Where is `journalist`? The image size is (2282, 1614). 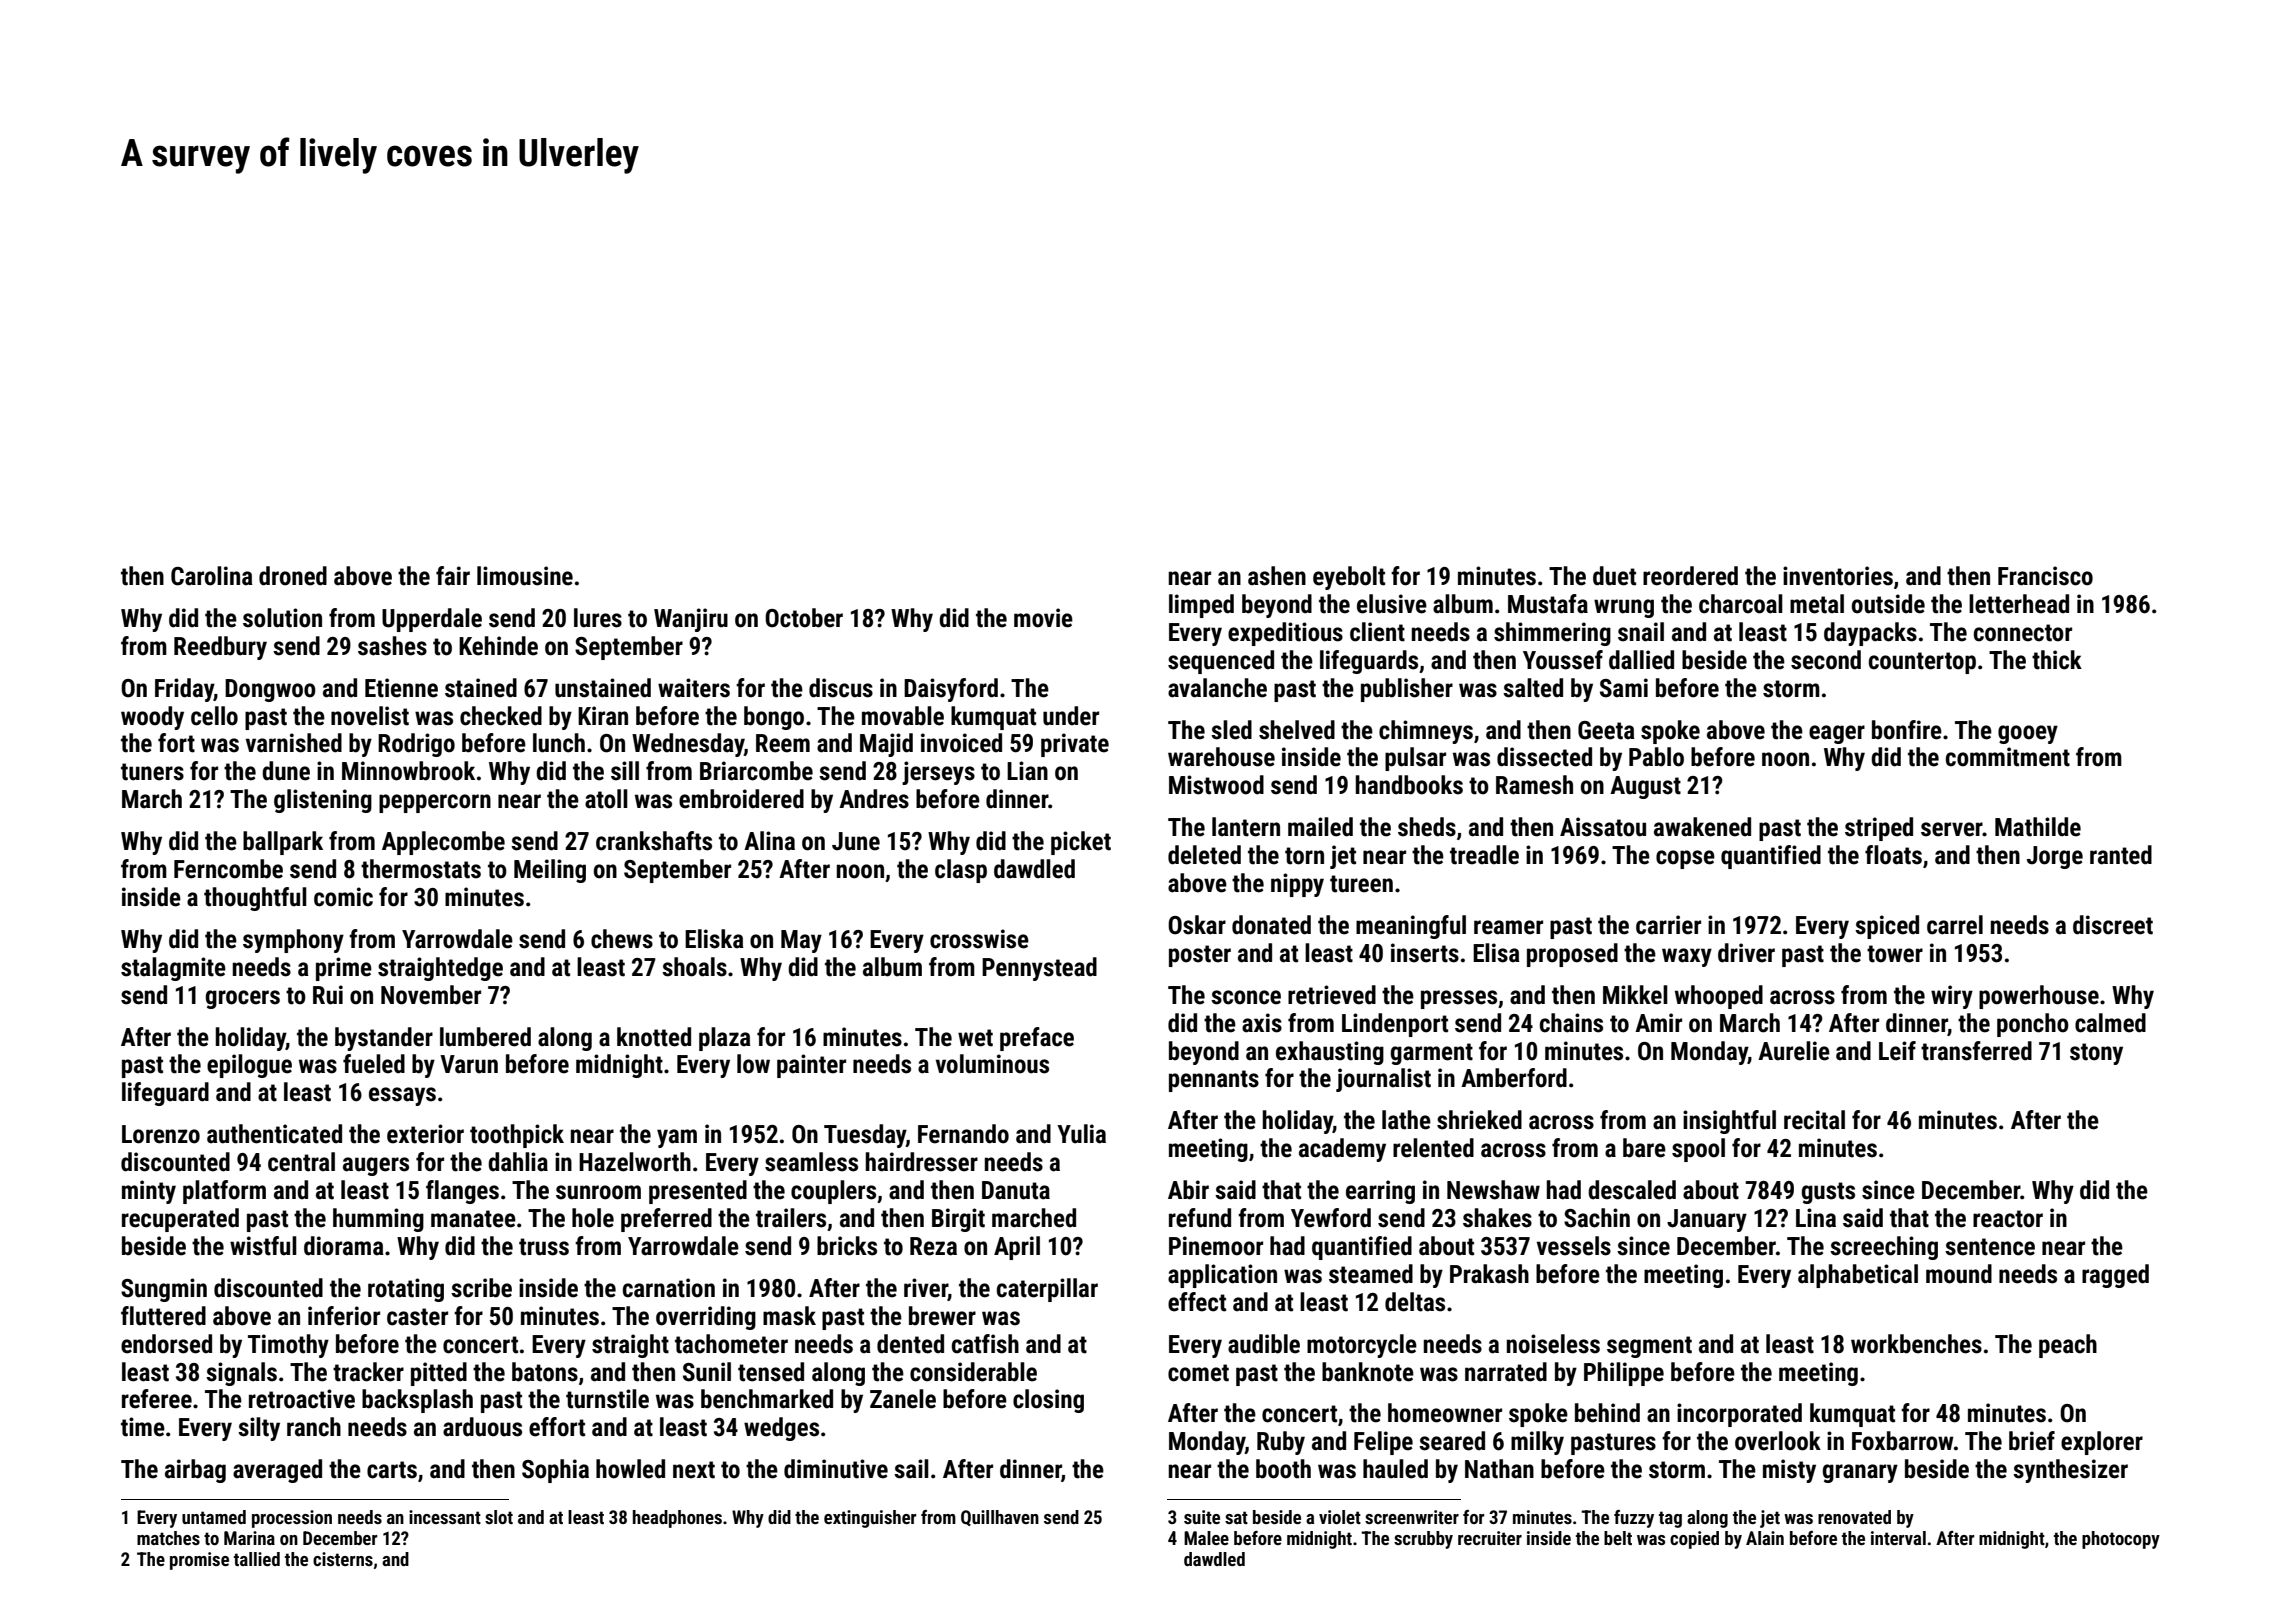 journalist is located at coordinates (1383, 1080).
